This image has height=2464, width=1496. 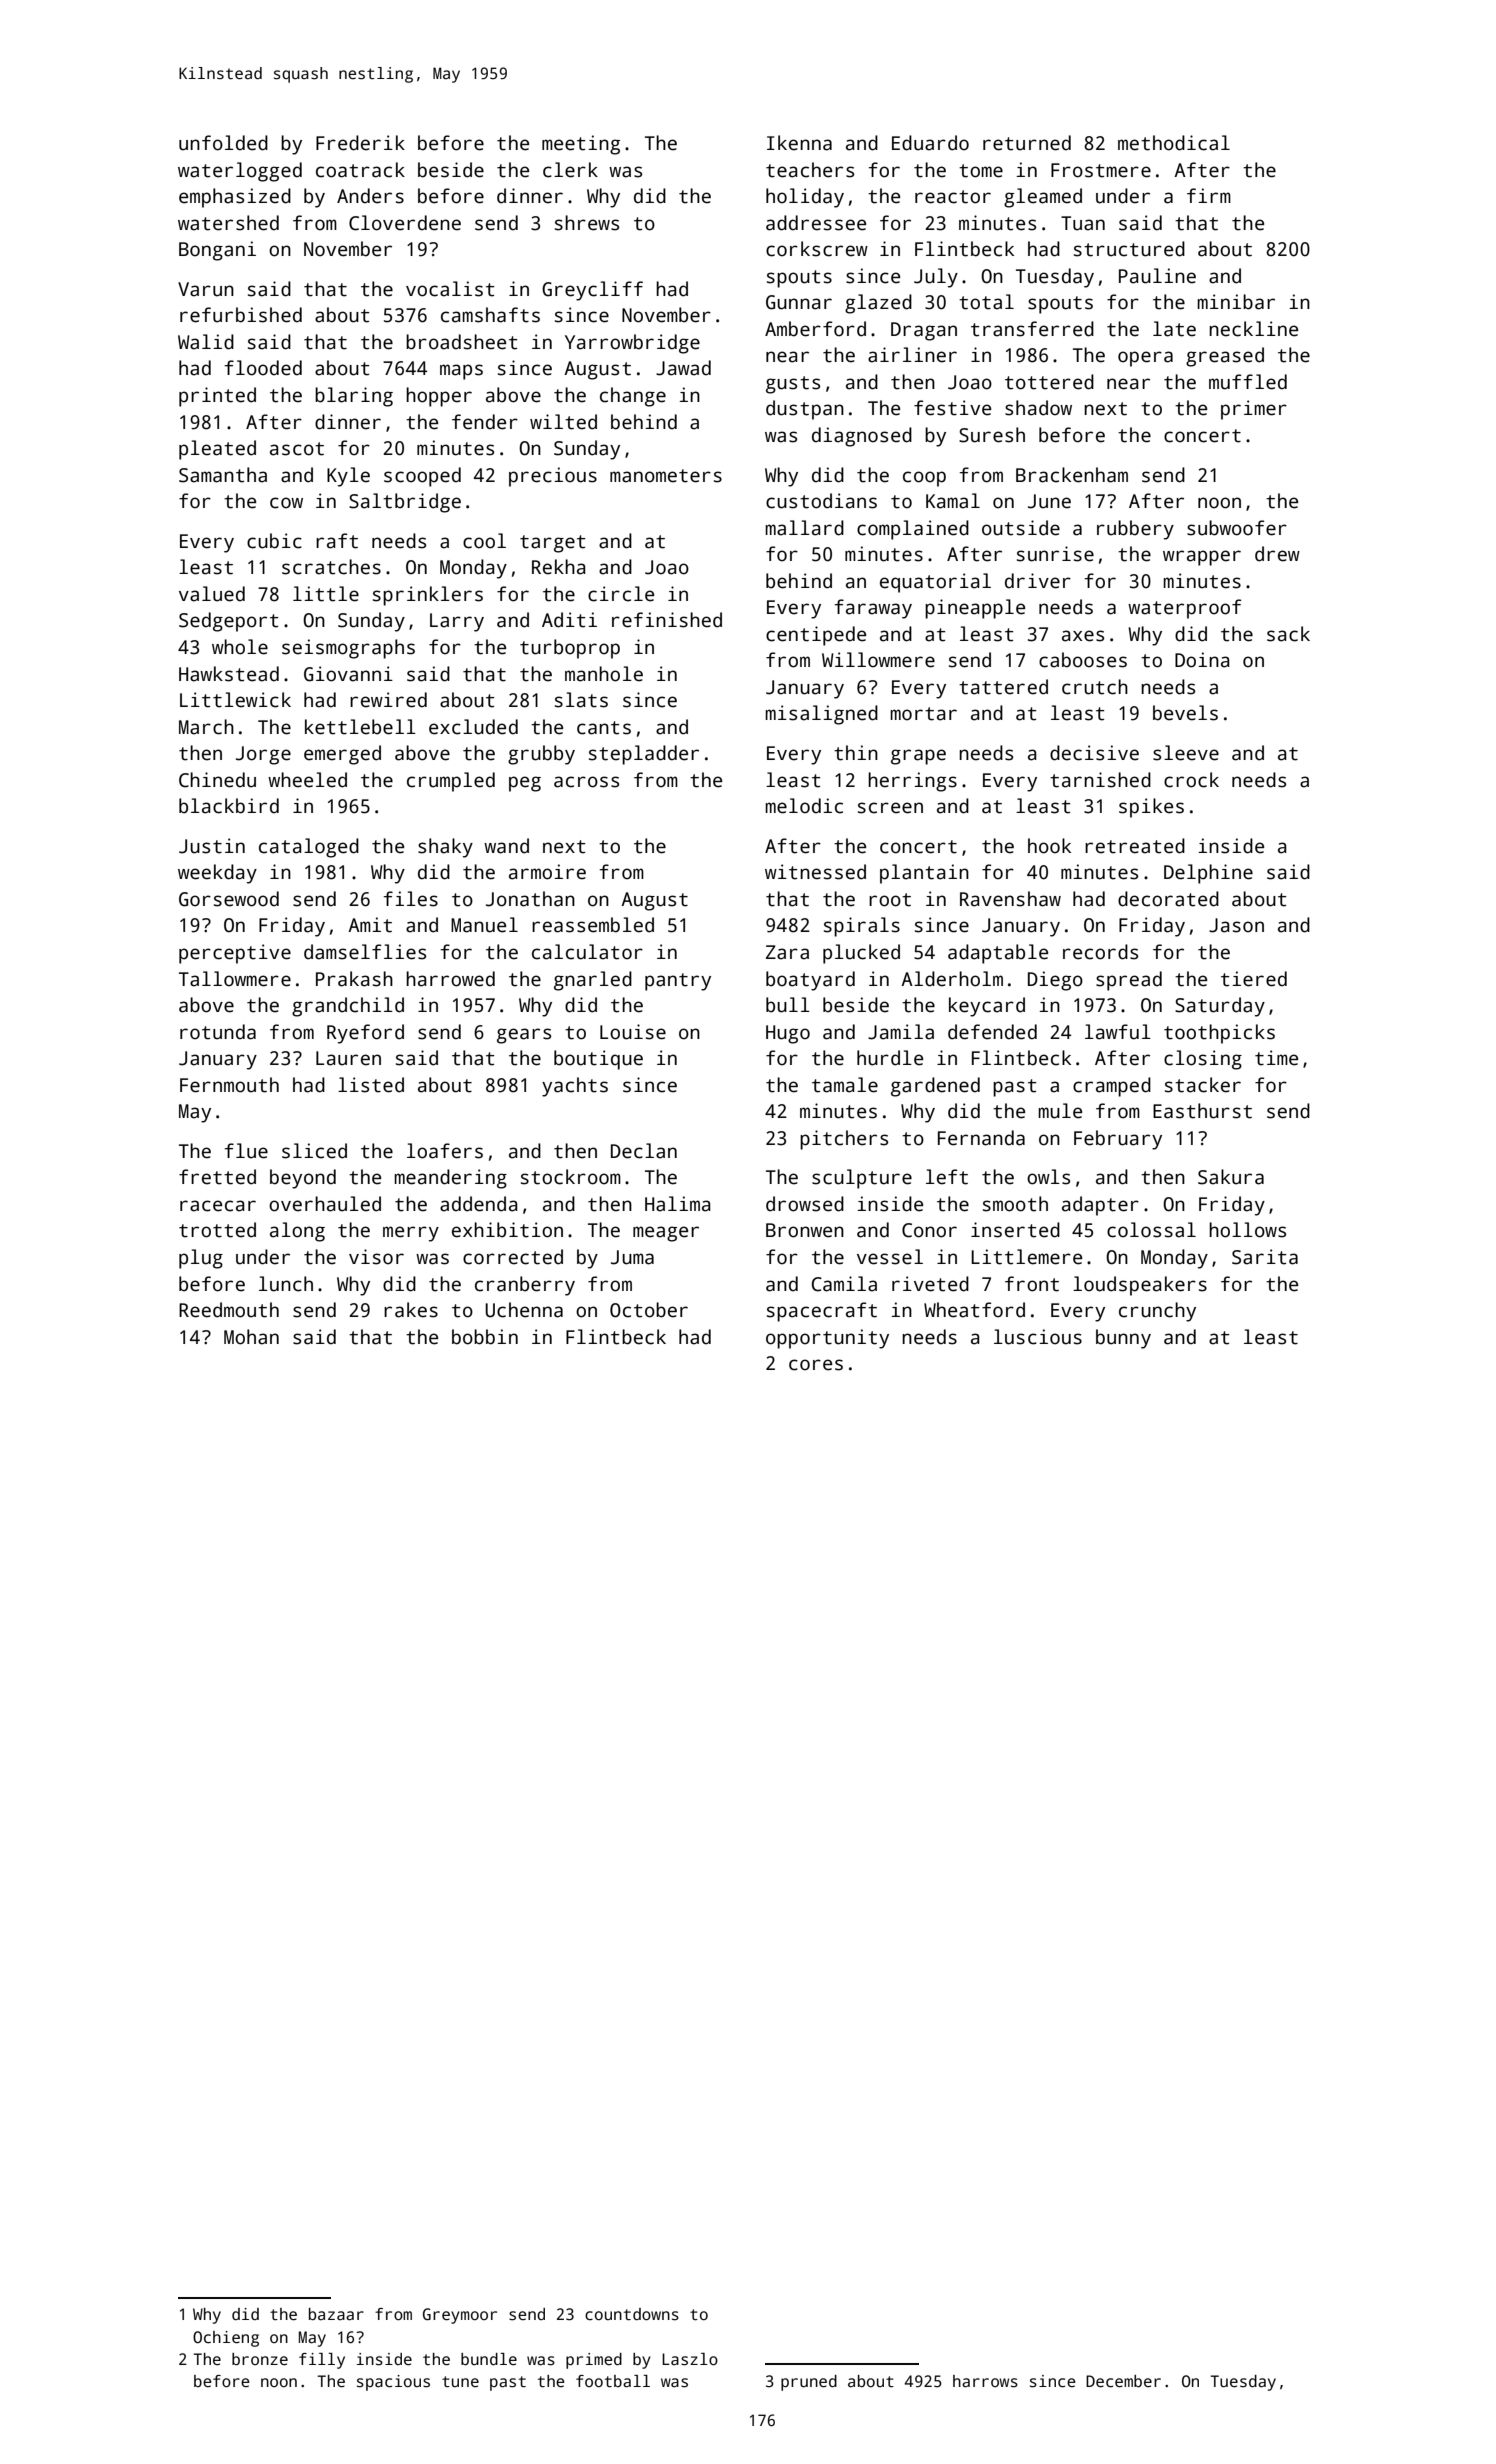 I want to click on December, so click(x=1123, y=2381).
